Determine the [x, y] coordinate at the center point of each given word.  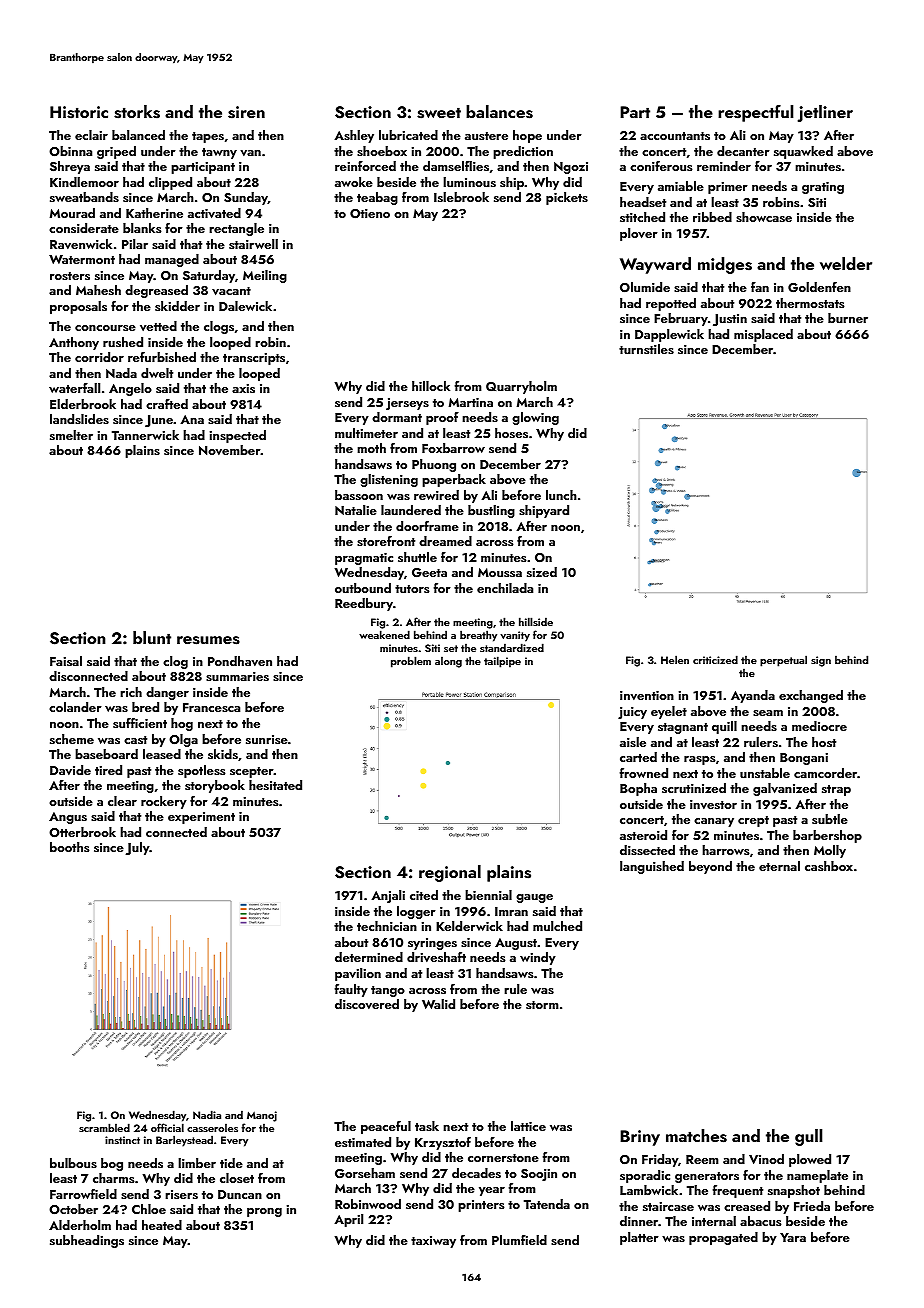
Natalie [356, 510]
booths [70, 847]
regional [450, 873]
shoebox [382, 151]
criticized [715, 659]
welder [846, 263]
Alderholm [80, 1225]
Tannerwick [145, 435]
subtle [830, 819]
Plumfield [519, 1240]
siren [246, 112]
